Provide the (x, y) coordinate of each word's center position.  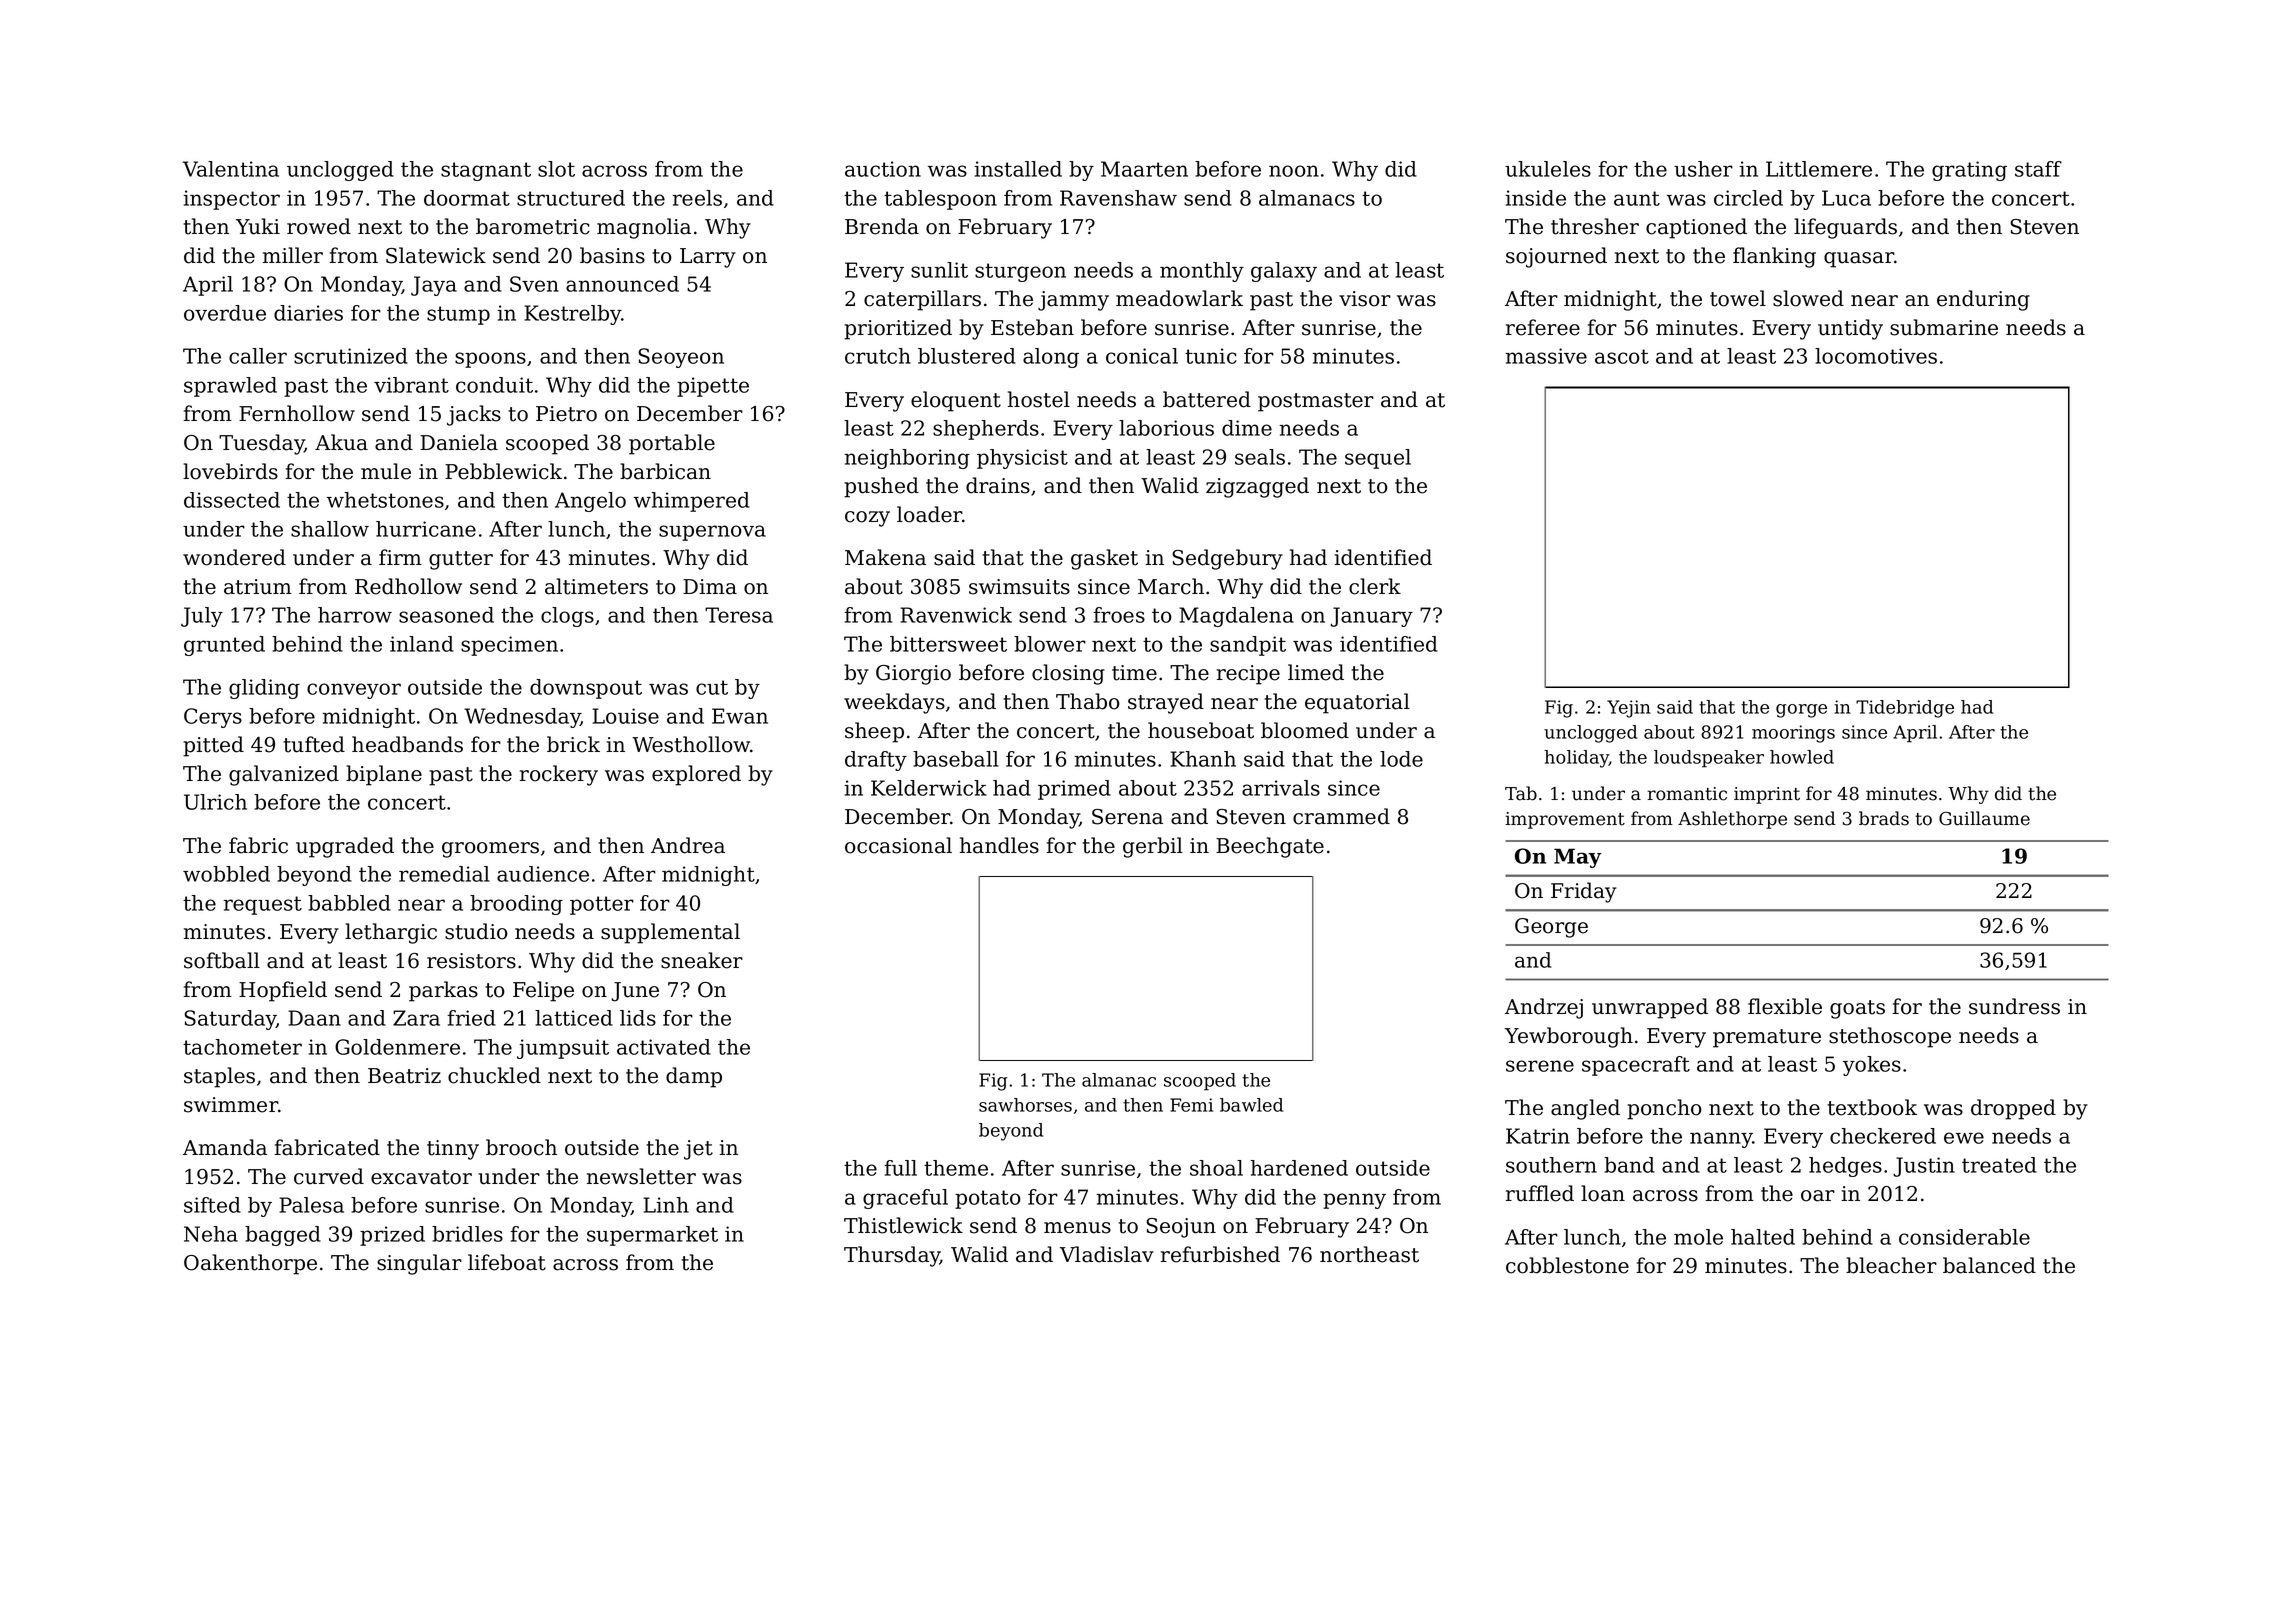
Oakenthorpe (250, 1264)
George (1551, 928)
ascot (1622, 356)
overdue (225, 313)
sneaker (702, 960)
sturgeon (1020, 272)
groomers (490, 850)
